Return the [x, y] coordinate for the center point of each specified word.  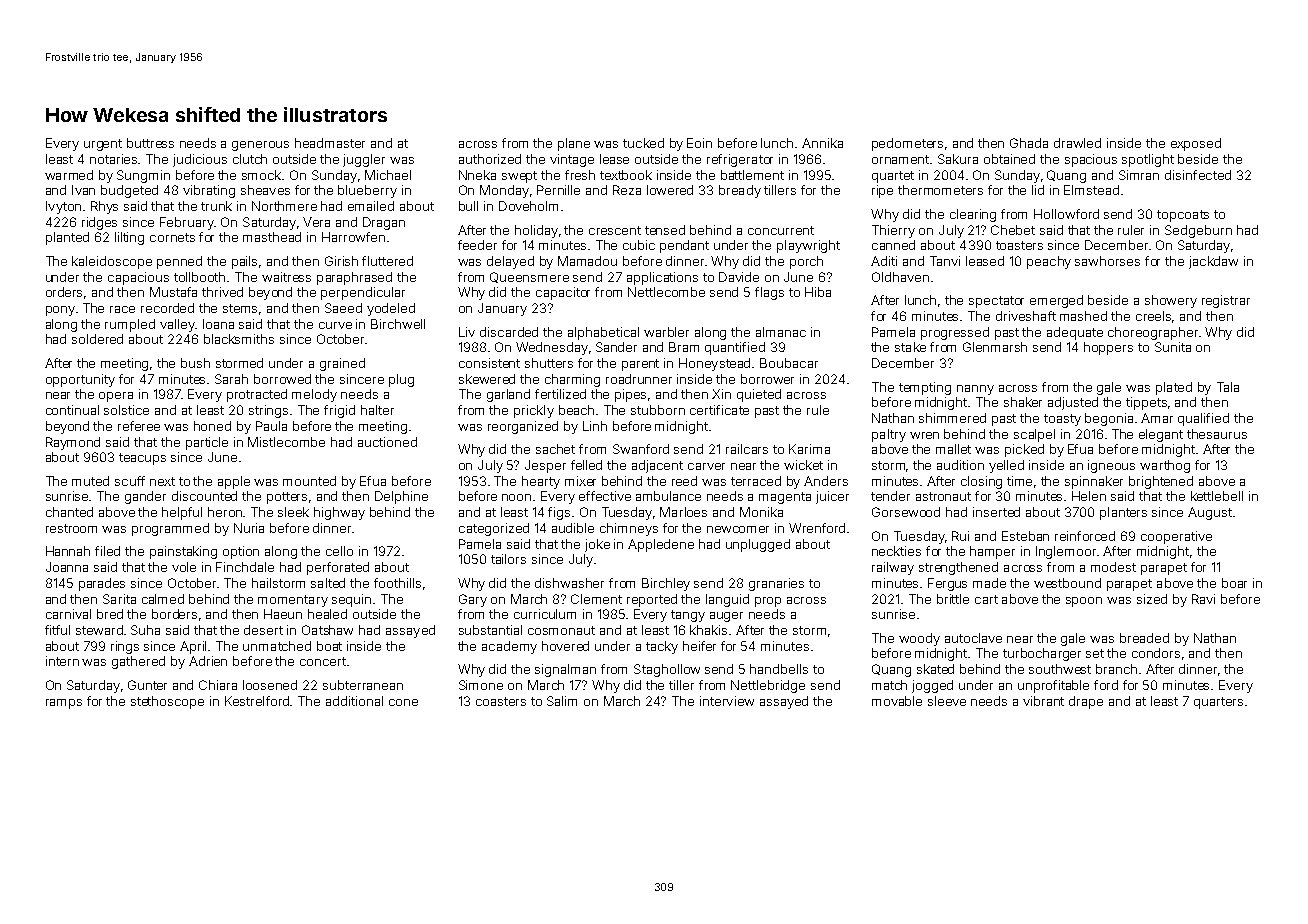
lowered [670, 190]
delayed [510, 262]
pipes [630, 395]
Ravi [1203, 599]
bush [195, 363]
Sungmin [143, 176]
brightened [1161, 482]
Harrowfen [353, 237]
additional [354, 701]
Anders [826, 481]
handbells [779, 669]
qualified [1203, 419]
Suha [145, 630]
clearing [973, 215]
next [162, 481]
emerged [1056, 301]
